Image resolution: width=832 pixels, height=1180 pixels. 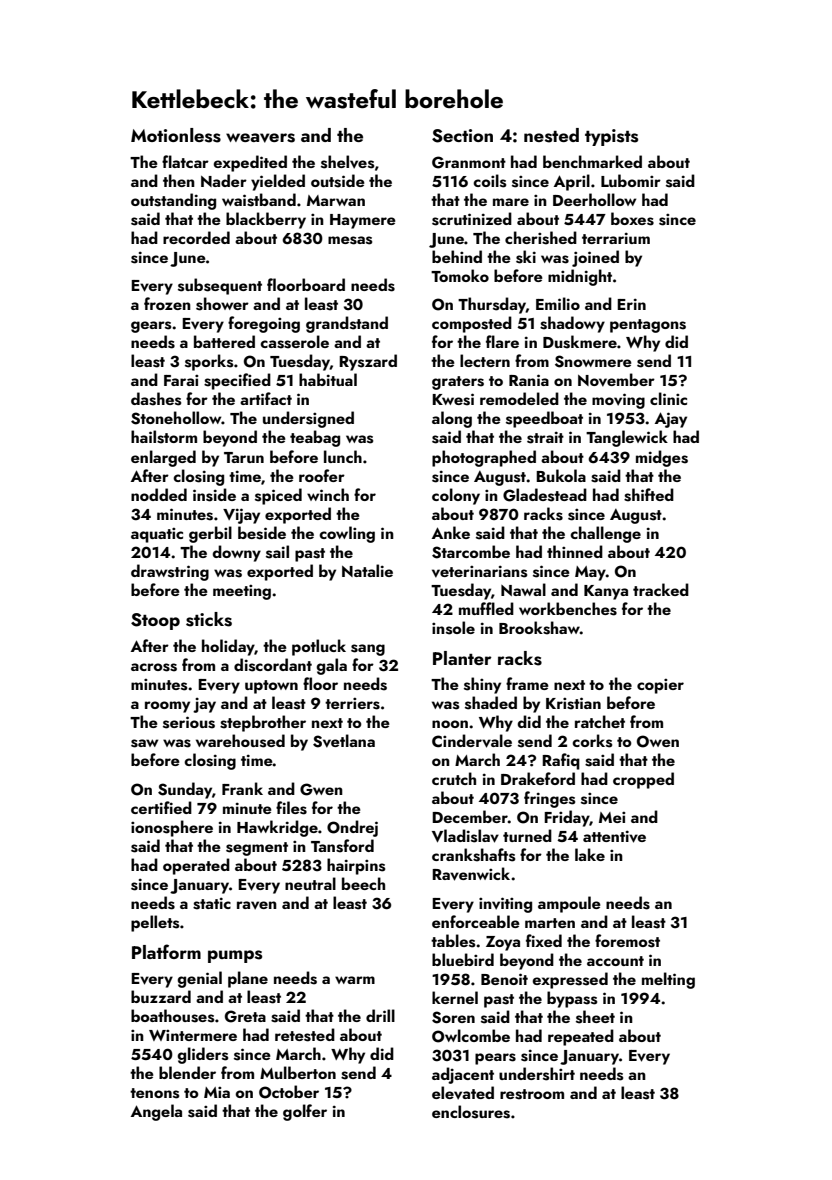 What do you see at coordinates (611, 137) in the screenshot?
I see `typists` at bounding box center [611, 137].
